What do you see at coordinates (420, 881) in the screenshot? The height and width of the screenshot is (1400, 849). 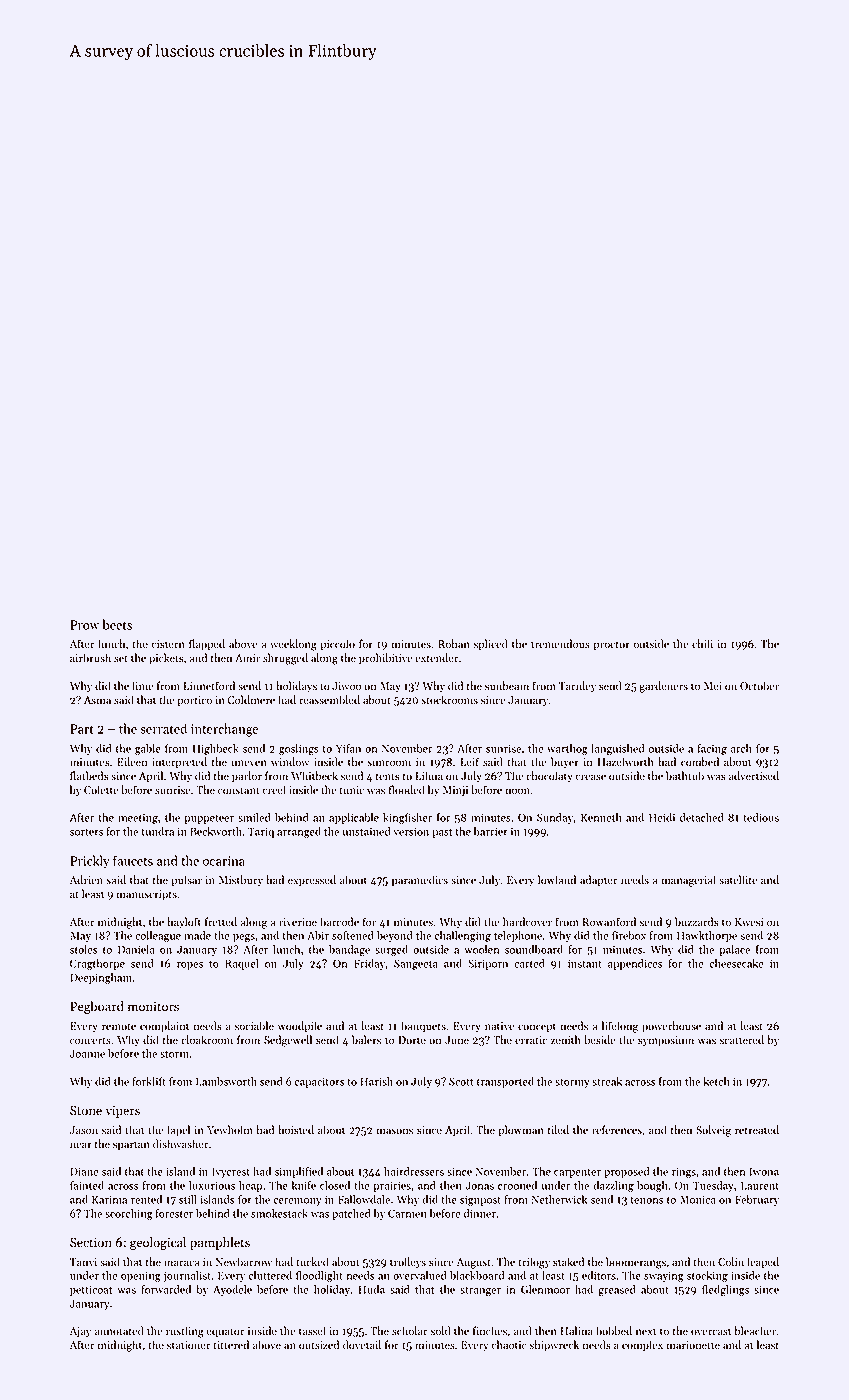 I see `paramedics` at bounding box center [420, 881].
